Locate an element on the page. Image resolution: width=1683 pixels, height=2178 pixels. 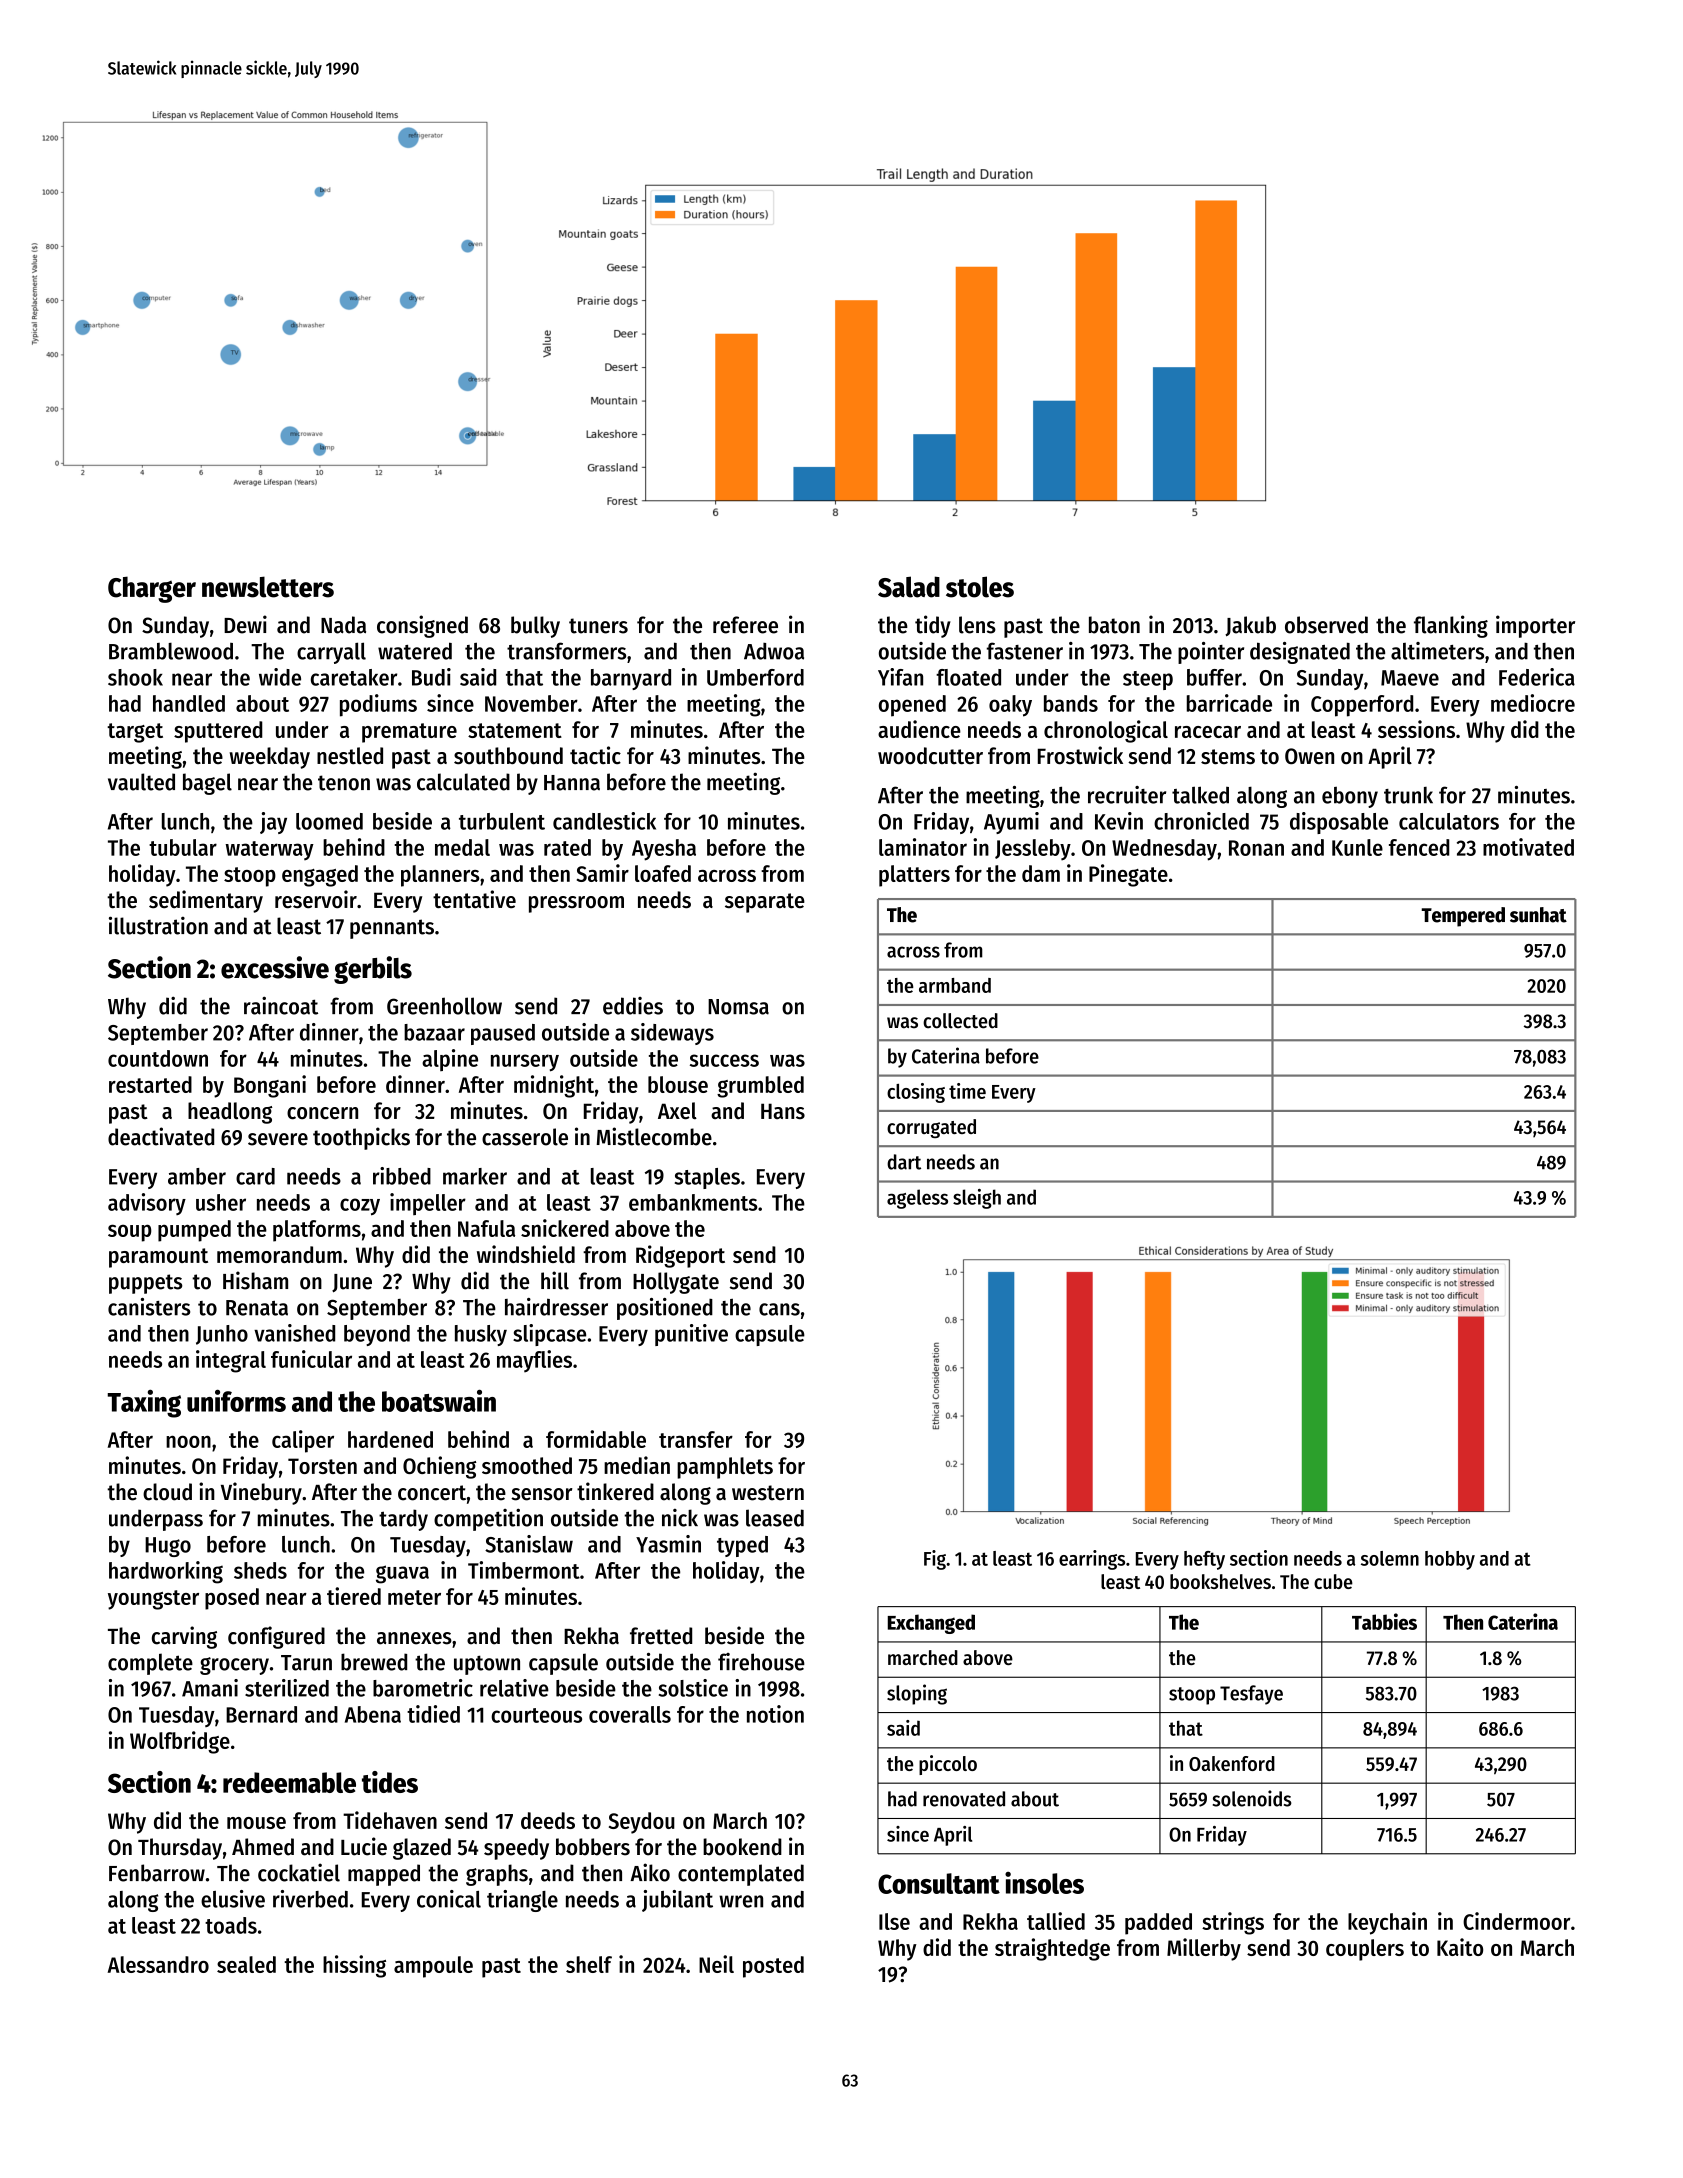
southbound is located at coordinates (508, 756).
